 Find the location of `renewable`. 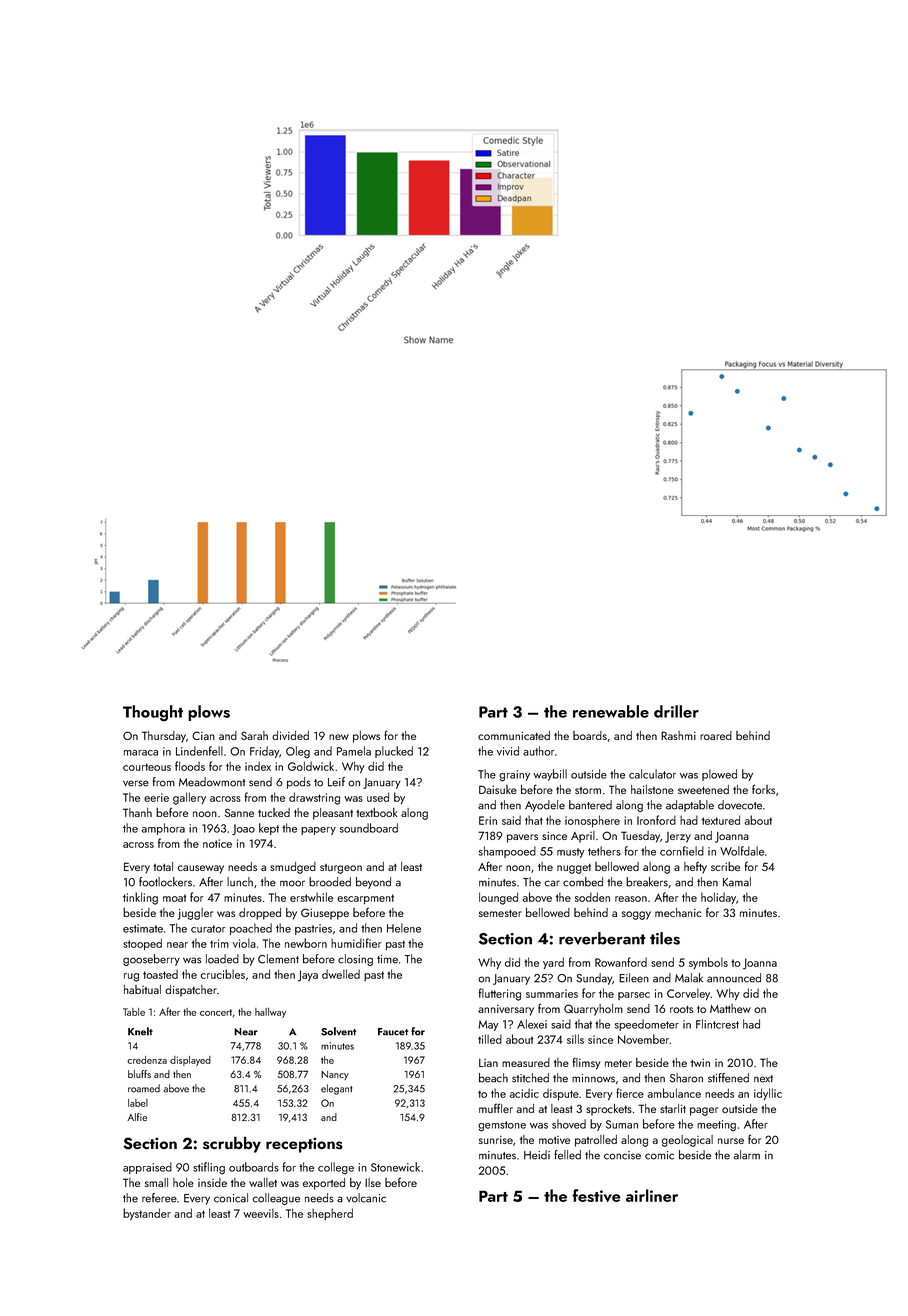

renewable is located at coordinates (611, 711).
